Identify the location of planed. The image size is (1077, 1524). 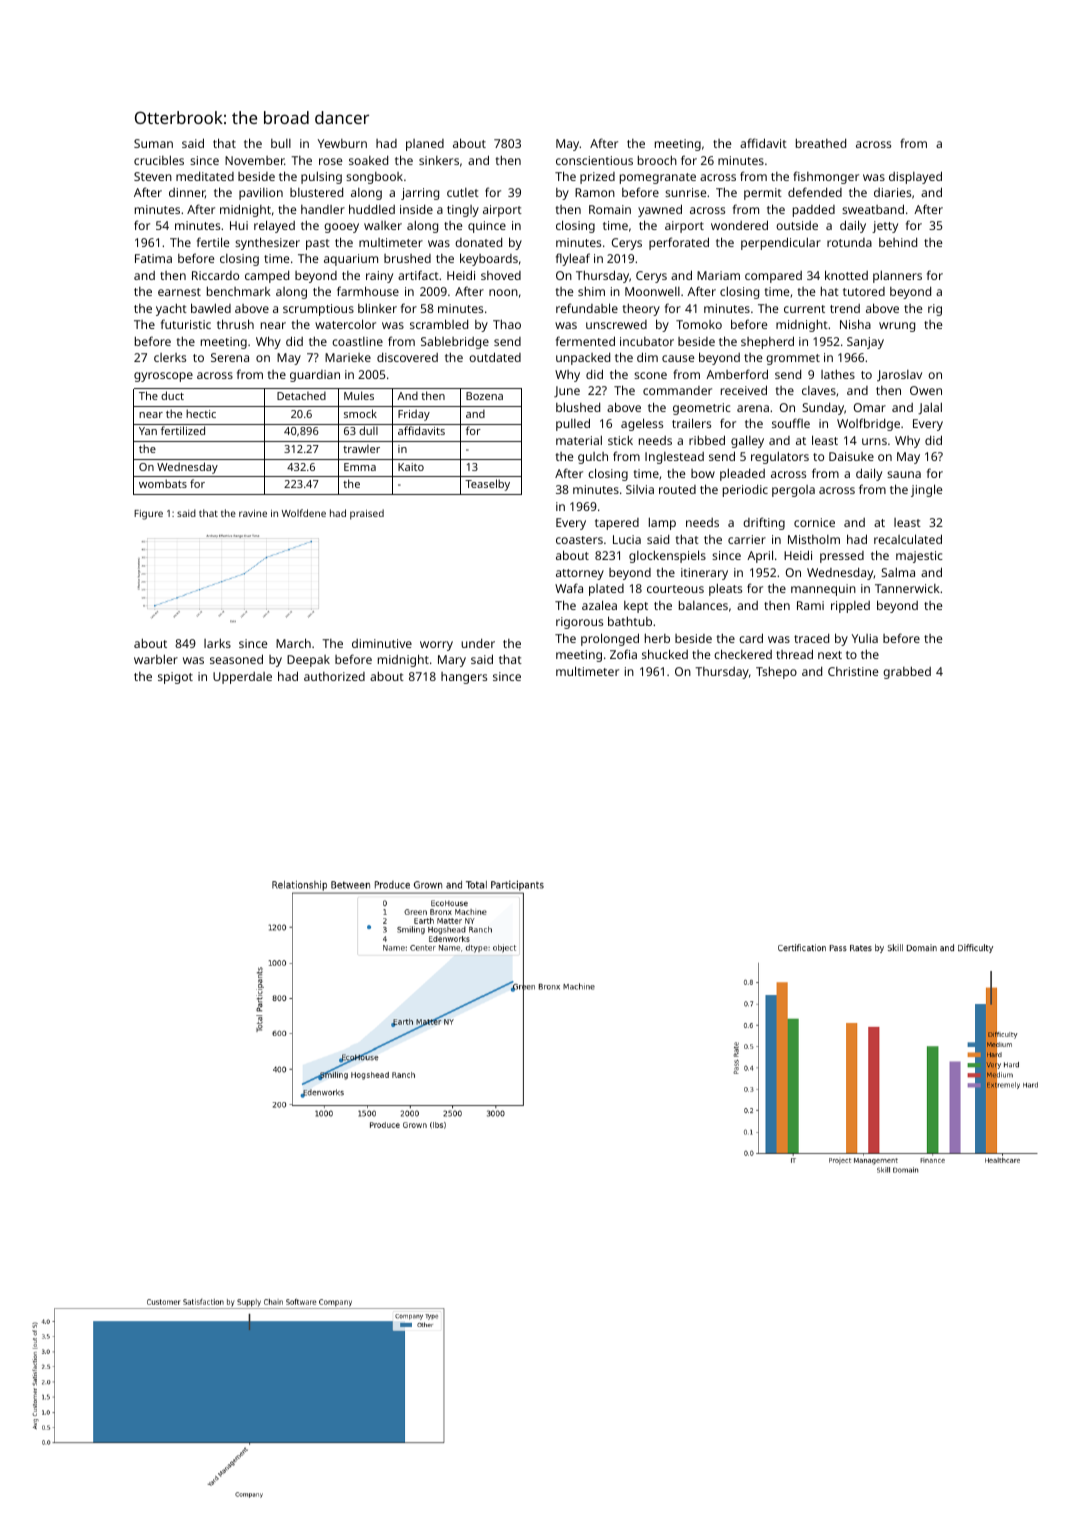
(425, 145).
